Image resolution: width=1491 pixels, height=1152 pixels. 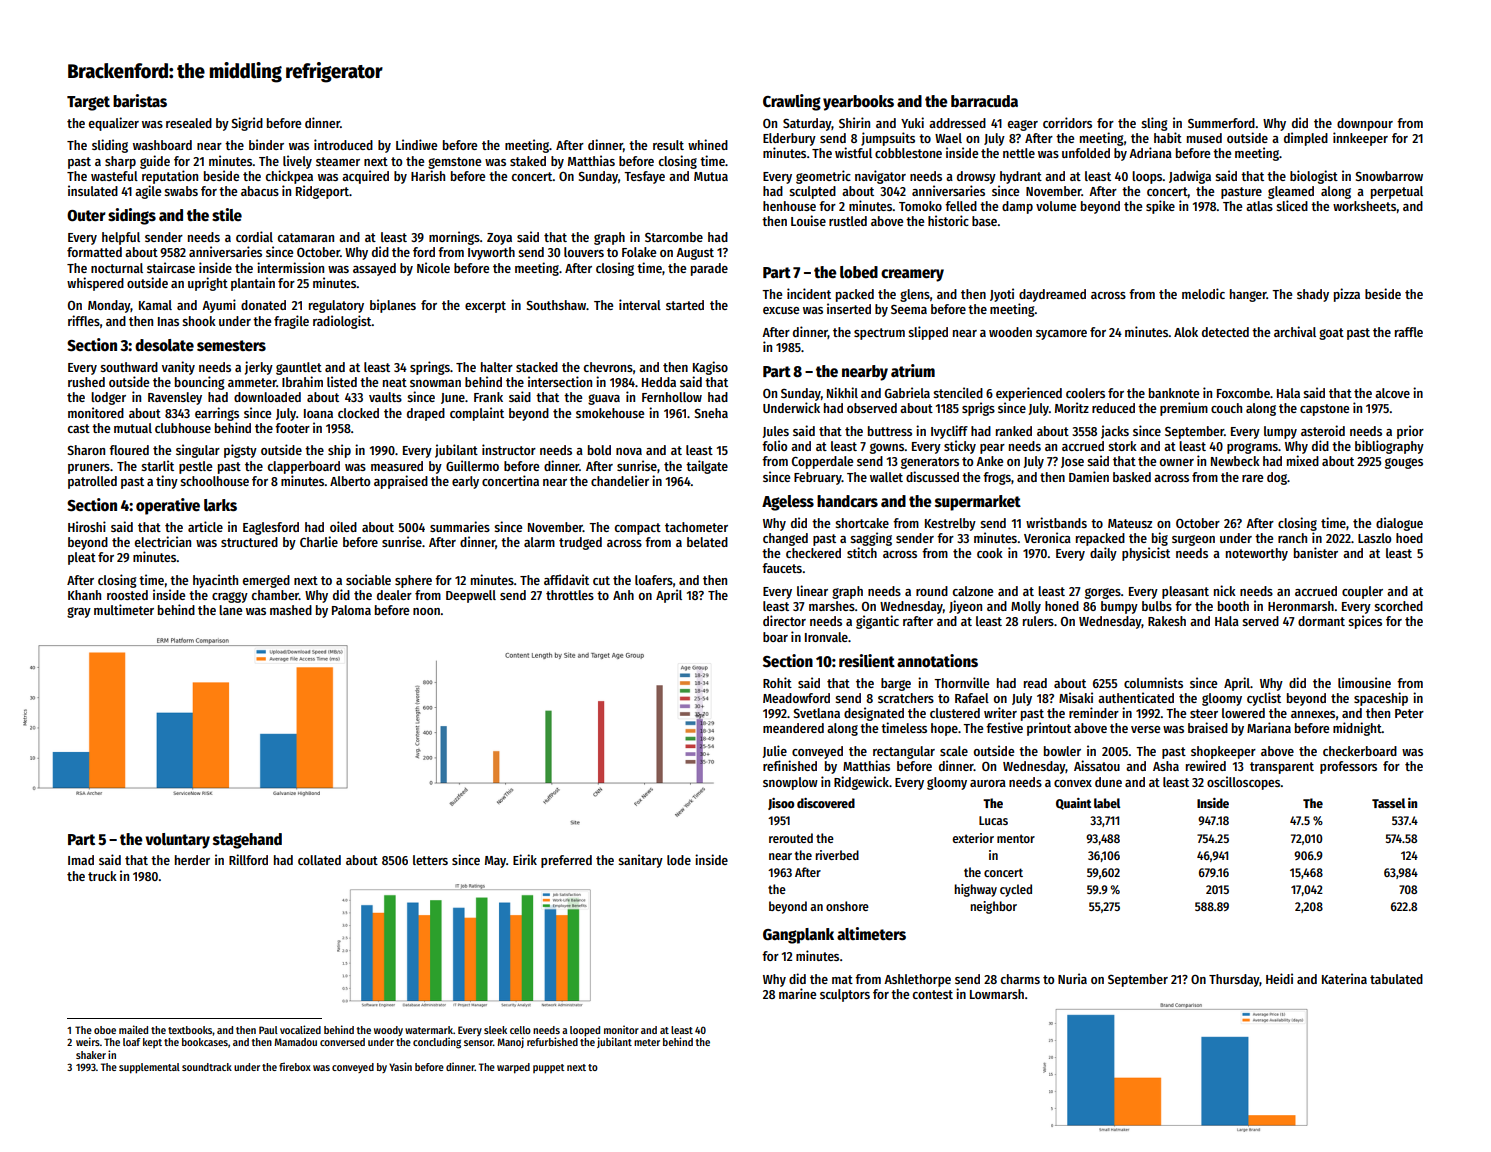 I want to click on truck, so click(x=102, y=876).
